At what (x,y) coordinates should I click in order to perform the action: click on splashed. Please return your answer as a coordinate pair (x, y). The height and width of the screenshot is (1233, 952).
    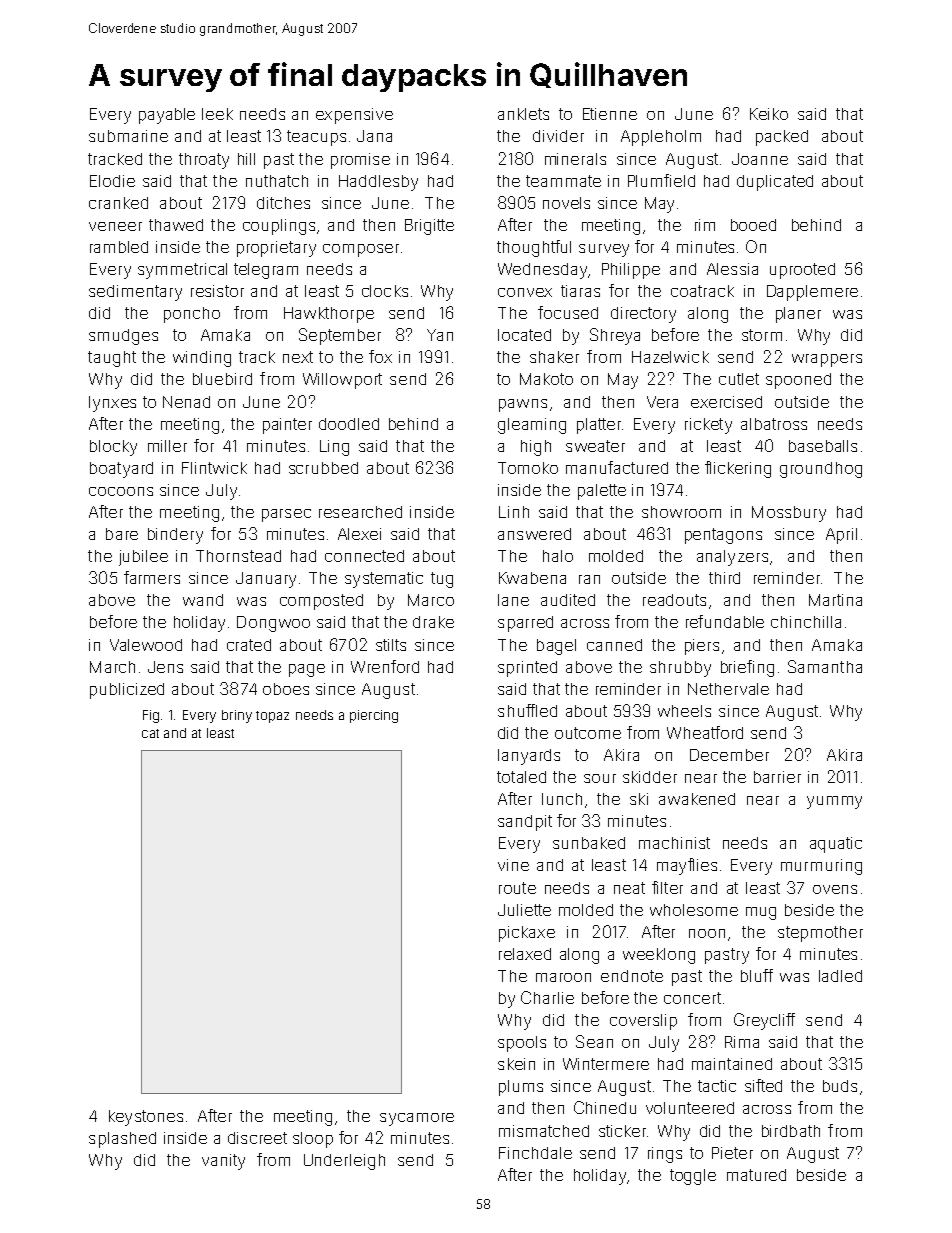
    Looking at the image, I should click on (122, 1140).
